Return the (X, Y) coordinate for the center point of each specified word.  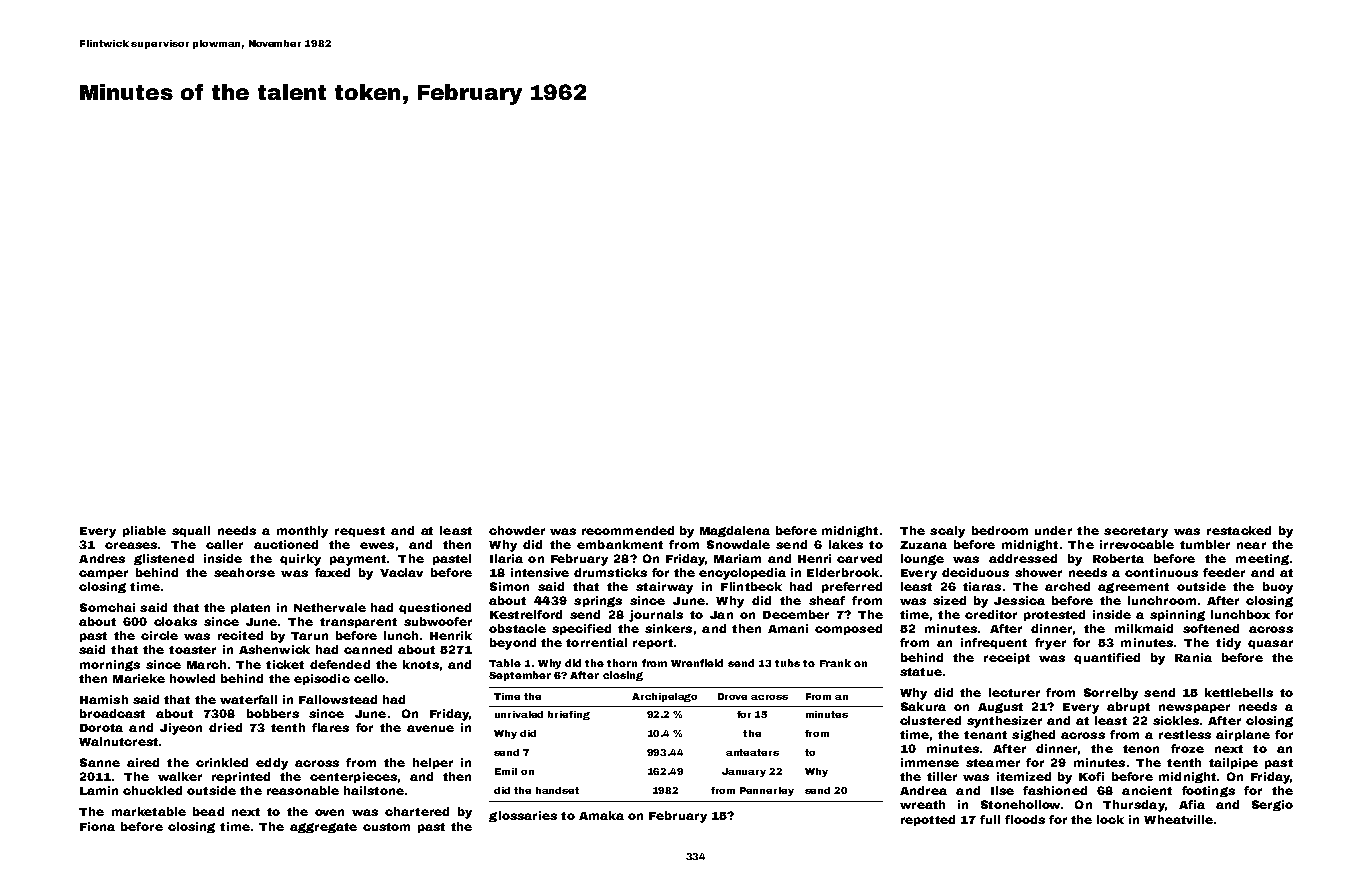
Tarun (309, 636)
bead (208, 811)
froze (1187, 748)
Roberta (1118, 558)
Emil (506, 771)
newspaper (1194, 708)
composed (848, 629)
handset (557, 790)
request (360, 532)
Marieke (139, 678)
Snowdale (738, 544)
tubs (787, 663)
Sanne (100, 762)
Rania (1193, 657)
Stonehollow (1020, 804)
